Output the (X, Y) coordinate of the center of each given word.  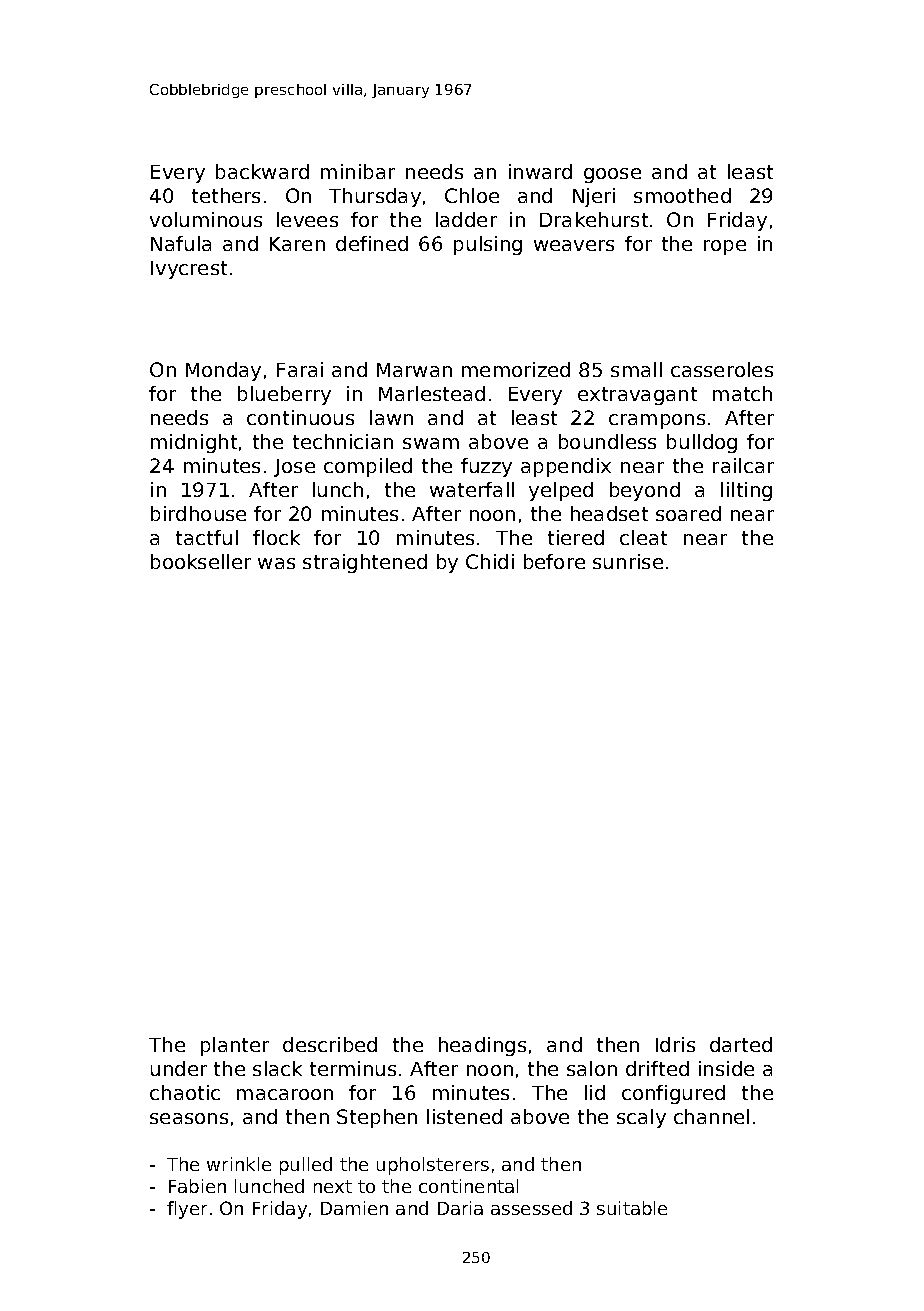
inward (540, 171)
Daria (460, 1208)
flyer (187, 1210)
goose (612, 175)
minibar (358, 171)
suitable (632, 1208)
